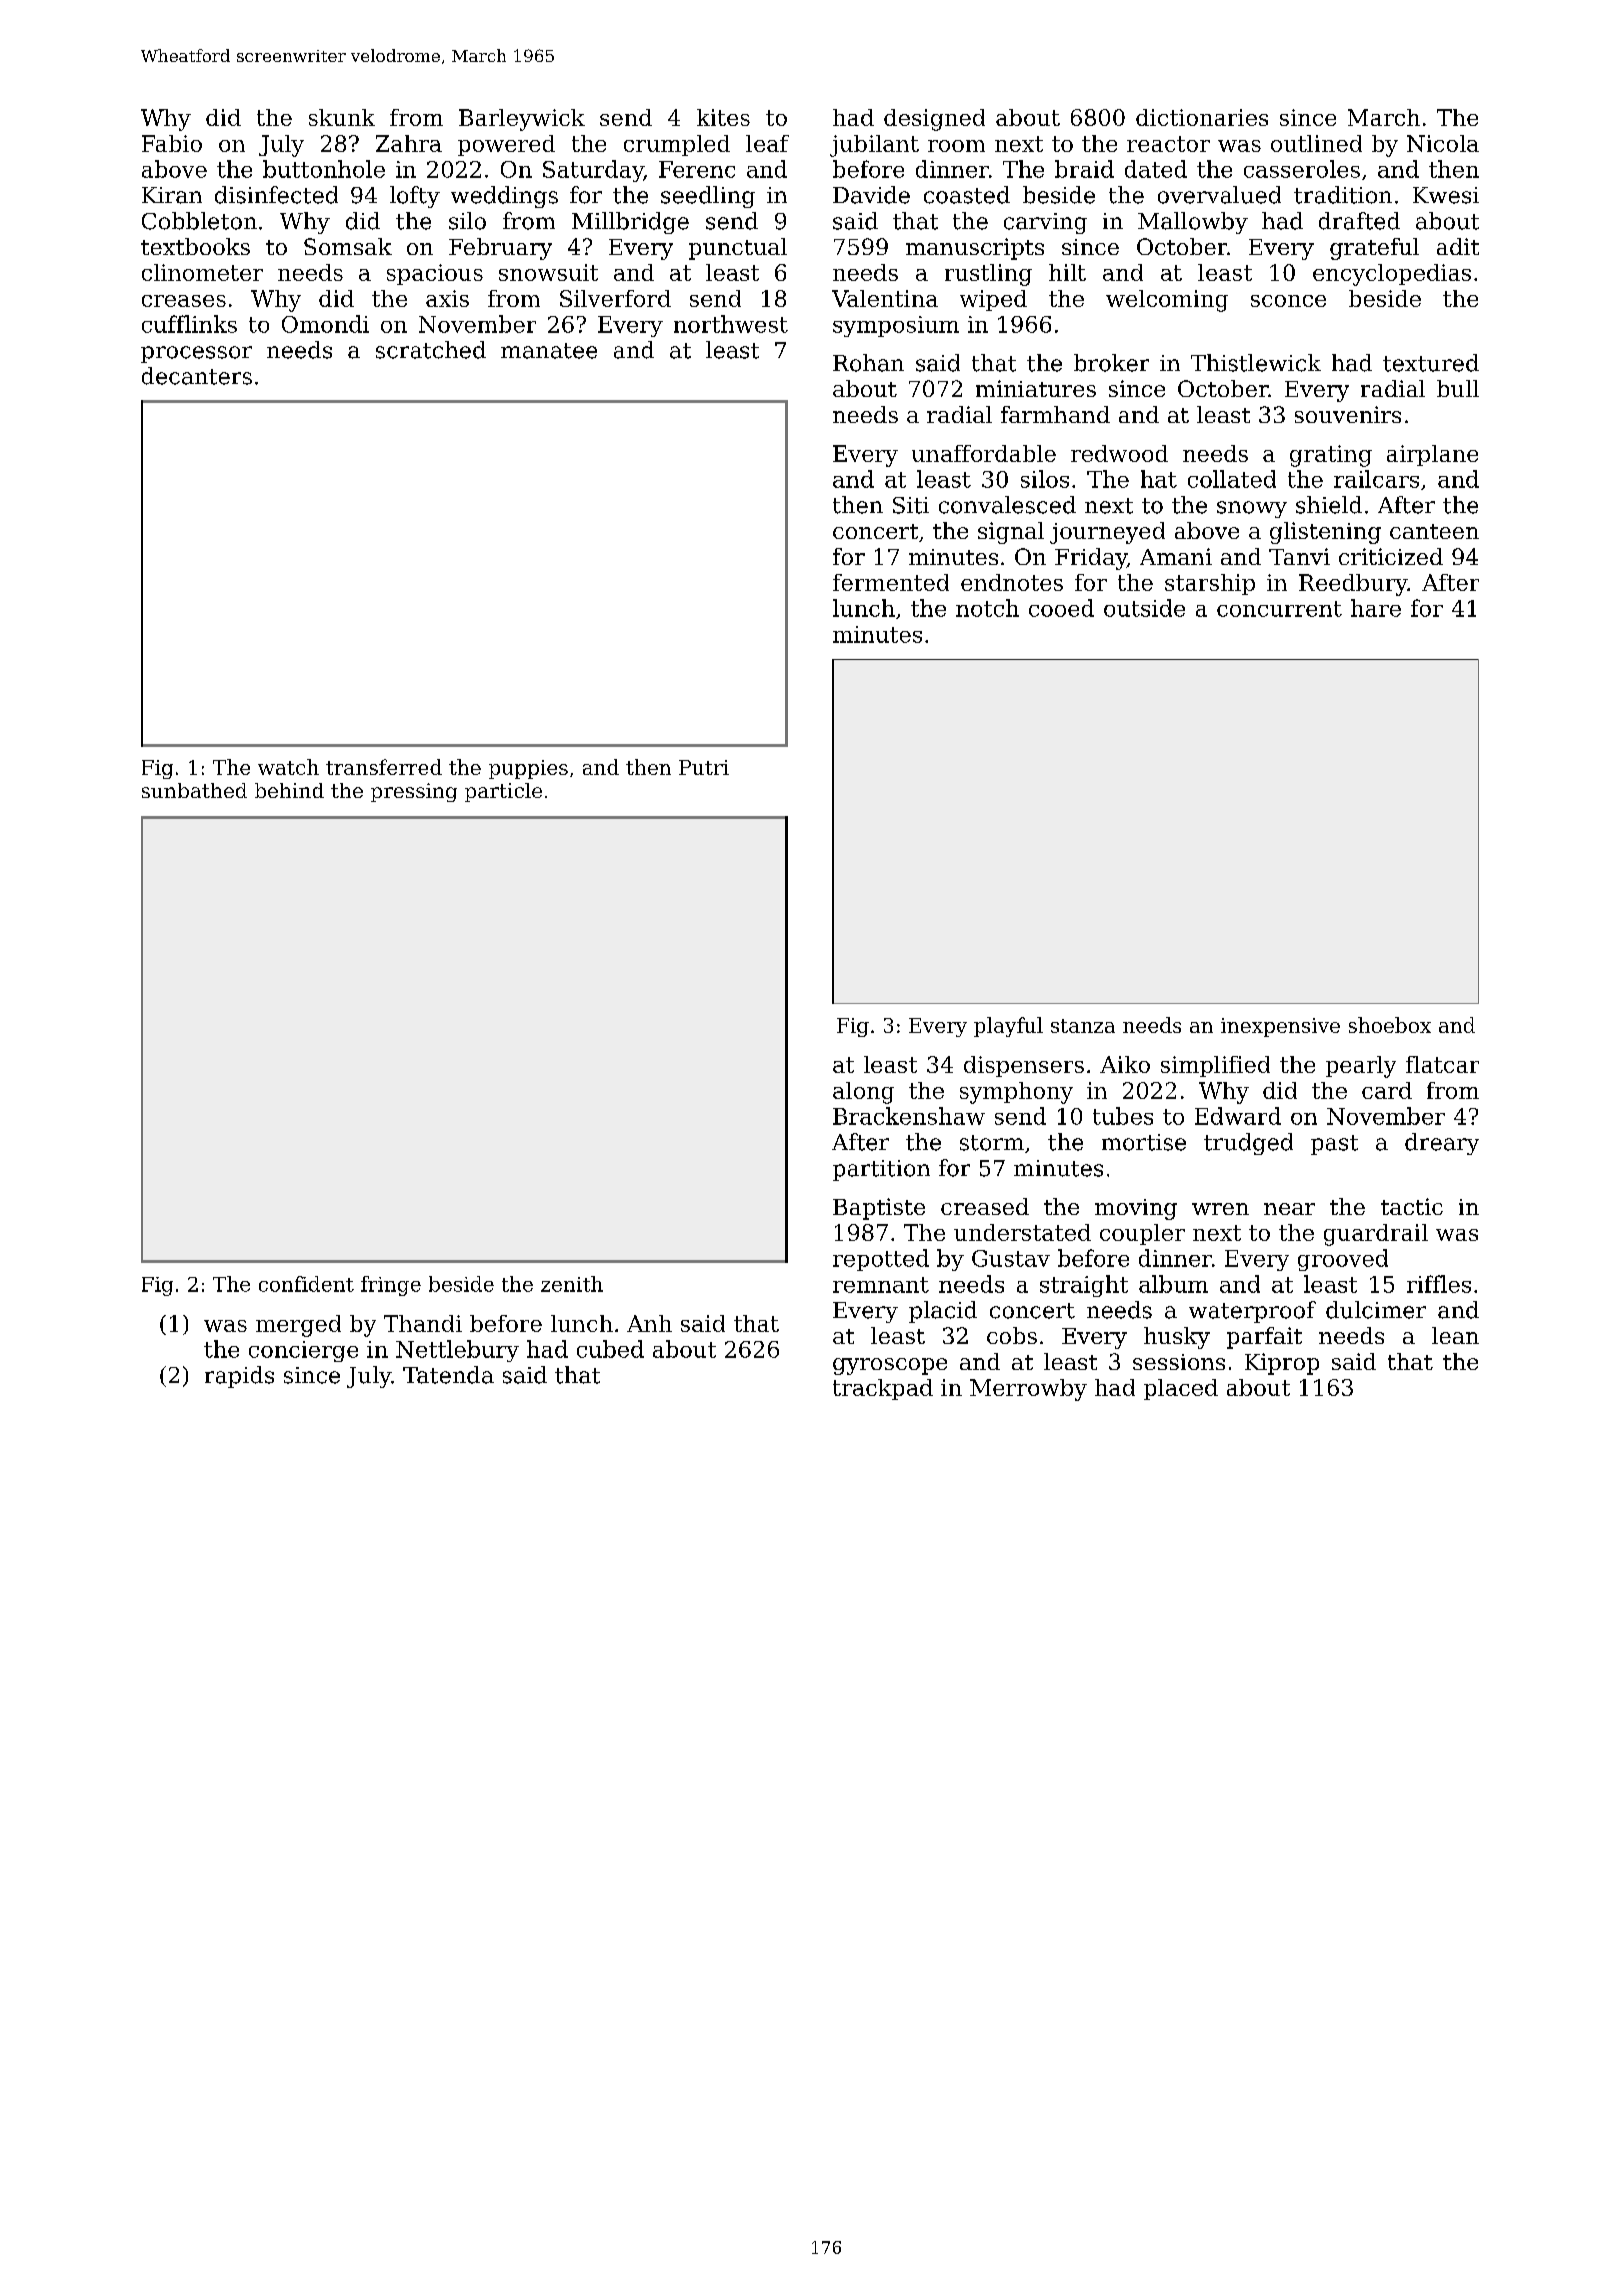 This screenshot has width=1620, height=2292. What do you see at coordinates (1392, 275) in the screenshot?
I see `encyclopedias` at bounding box center [1392, 275].
